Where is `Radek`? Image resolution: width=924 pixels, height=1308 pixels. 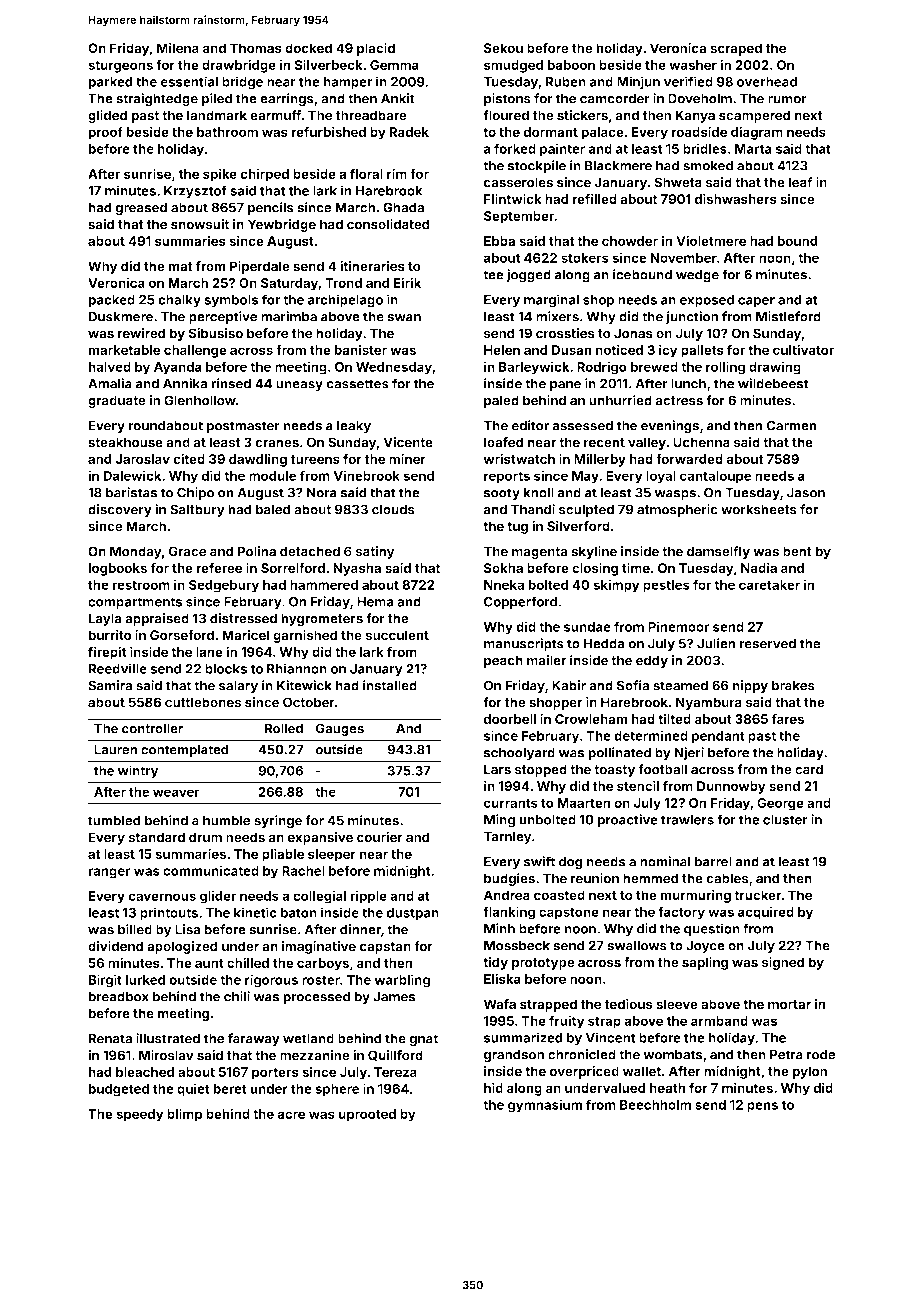 Radek is located at coordinates (409, 132).
